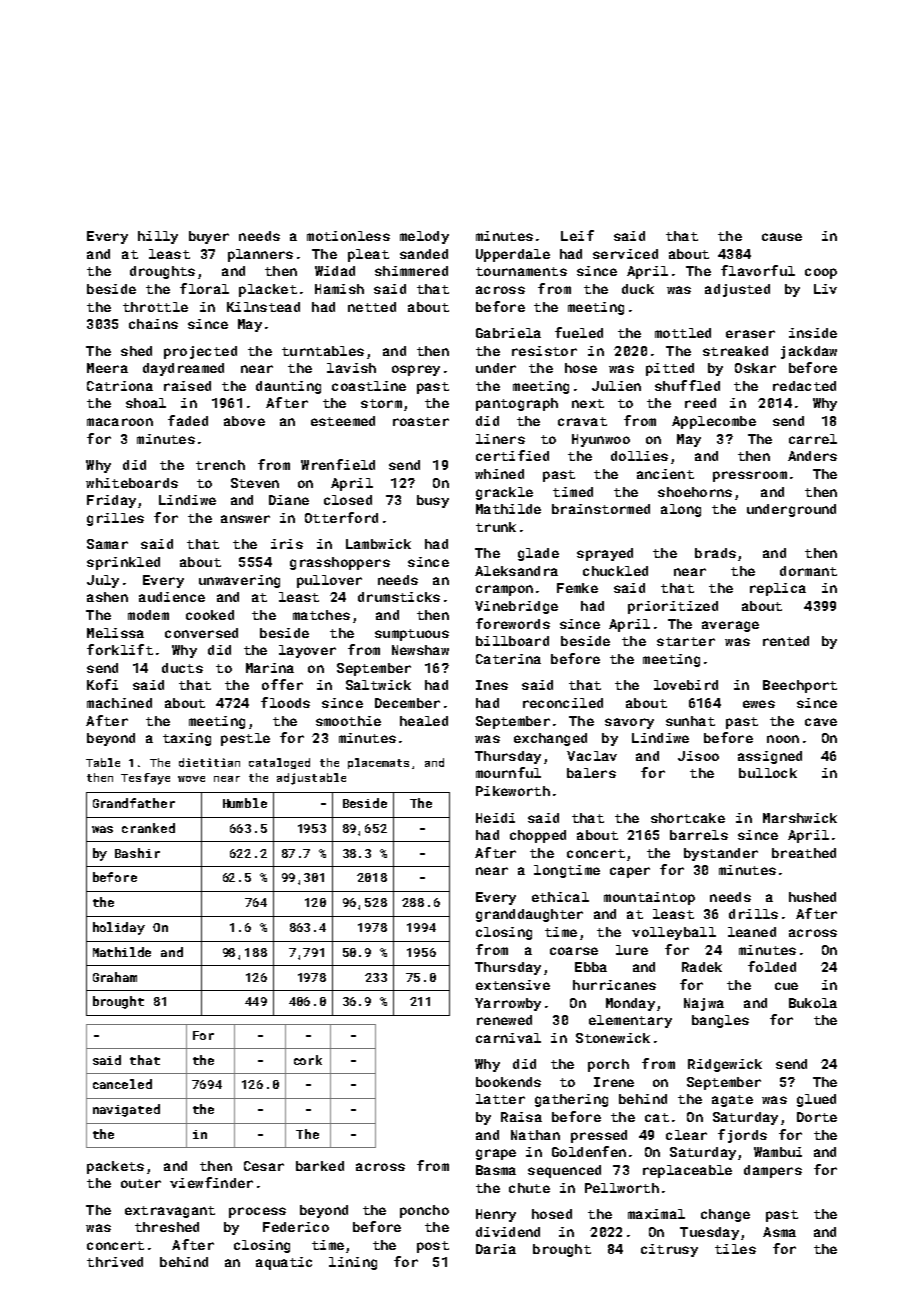  Describe the element at coordinates (821, 722) in the document. I see `cave` at that location.
